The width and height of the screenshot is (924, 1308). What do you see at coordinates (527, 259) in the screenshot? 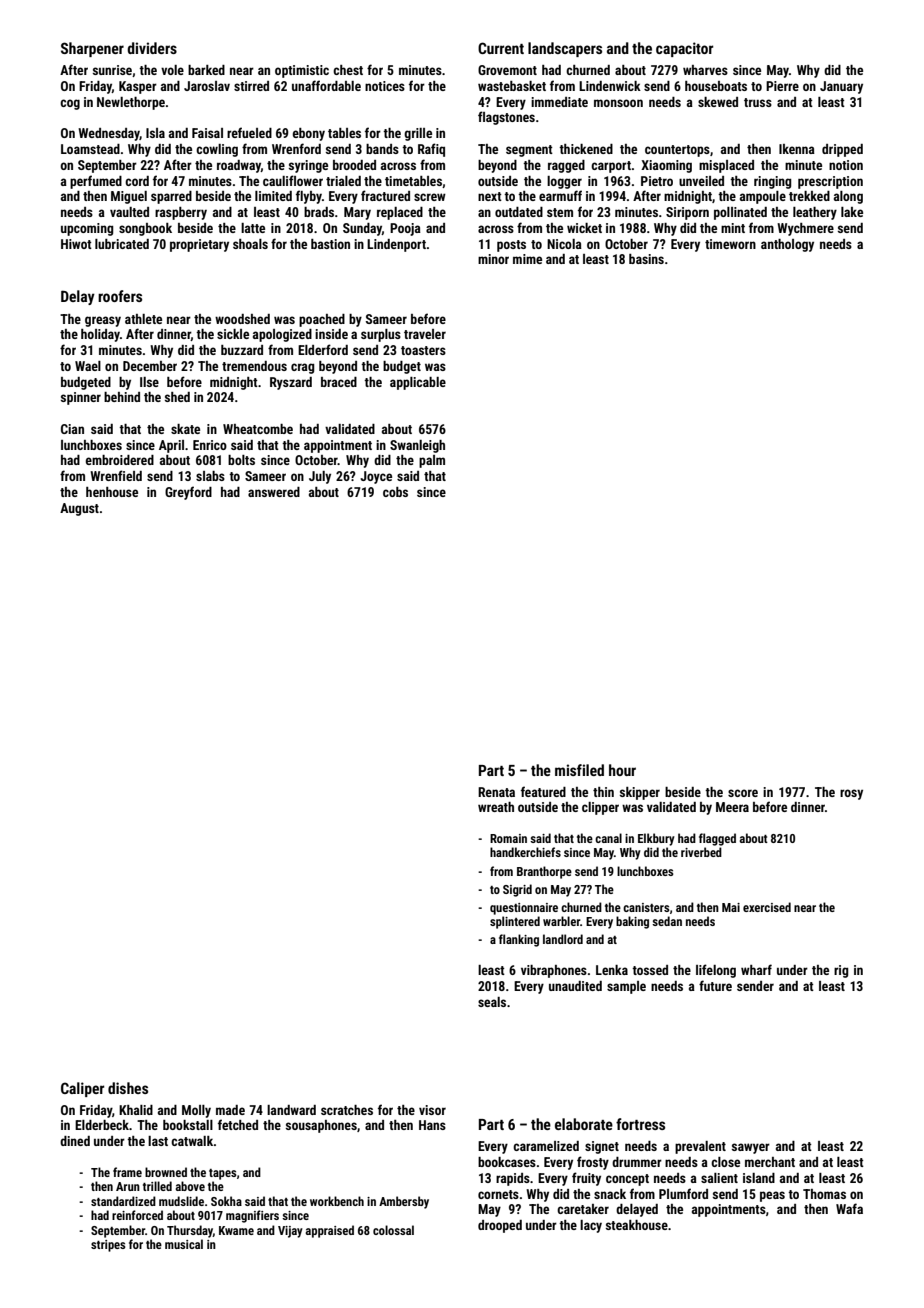
I see `mime` at bounding box center [527, 259].
